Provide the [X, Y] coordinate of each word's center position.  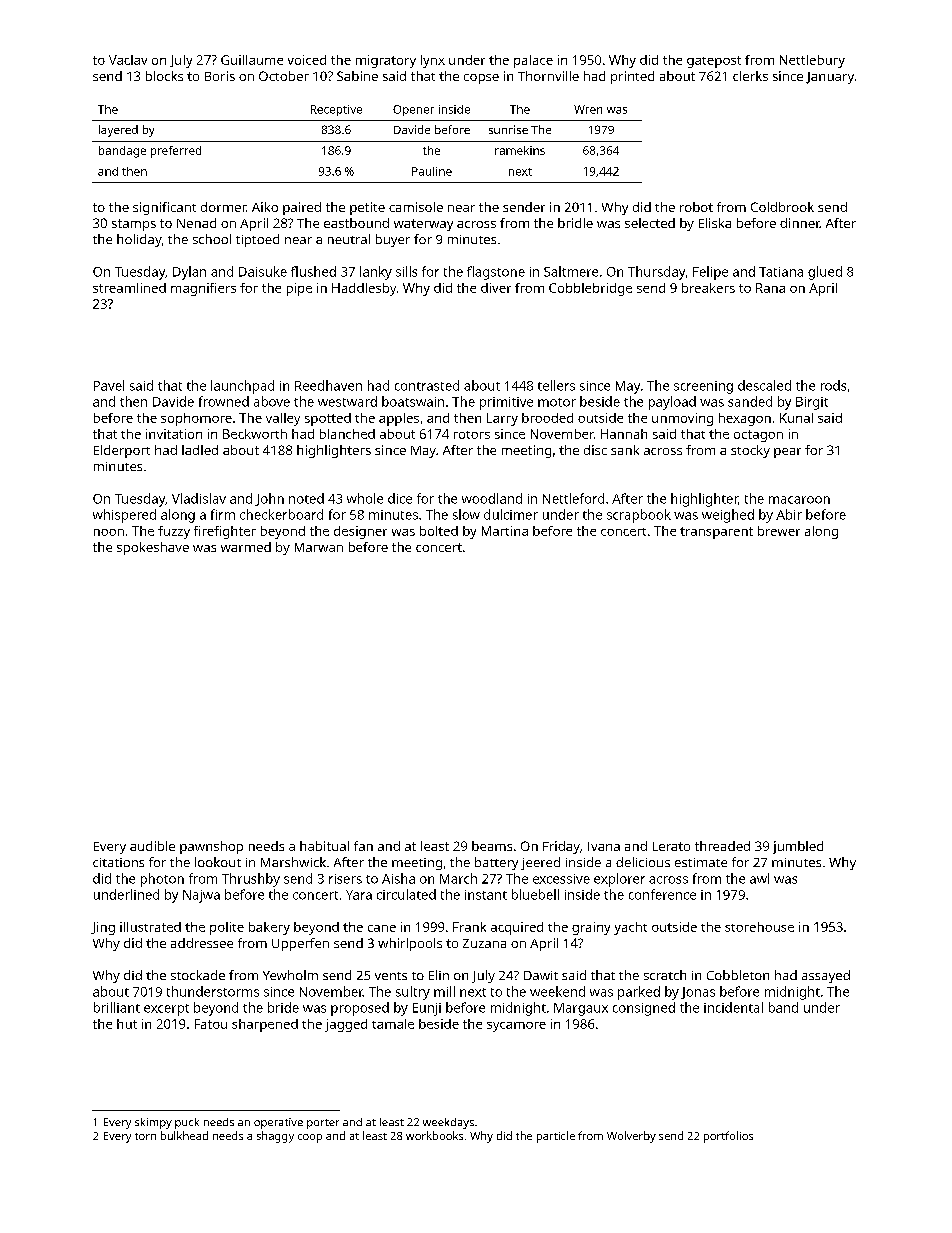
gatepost [714, 62]
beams [492, 846]
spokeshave [153, 548]
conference [662, 894]
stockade [198, 975]
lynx [433, 61]
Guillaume [252, 60]
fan [363, 846]
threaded [722, 846]
